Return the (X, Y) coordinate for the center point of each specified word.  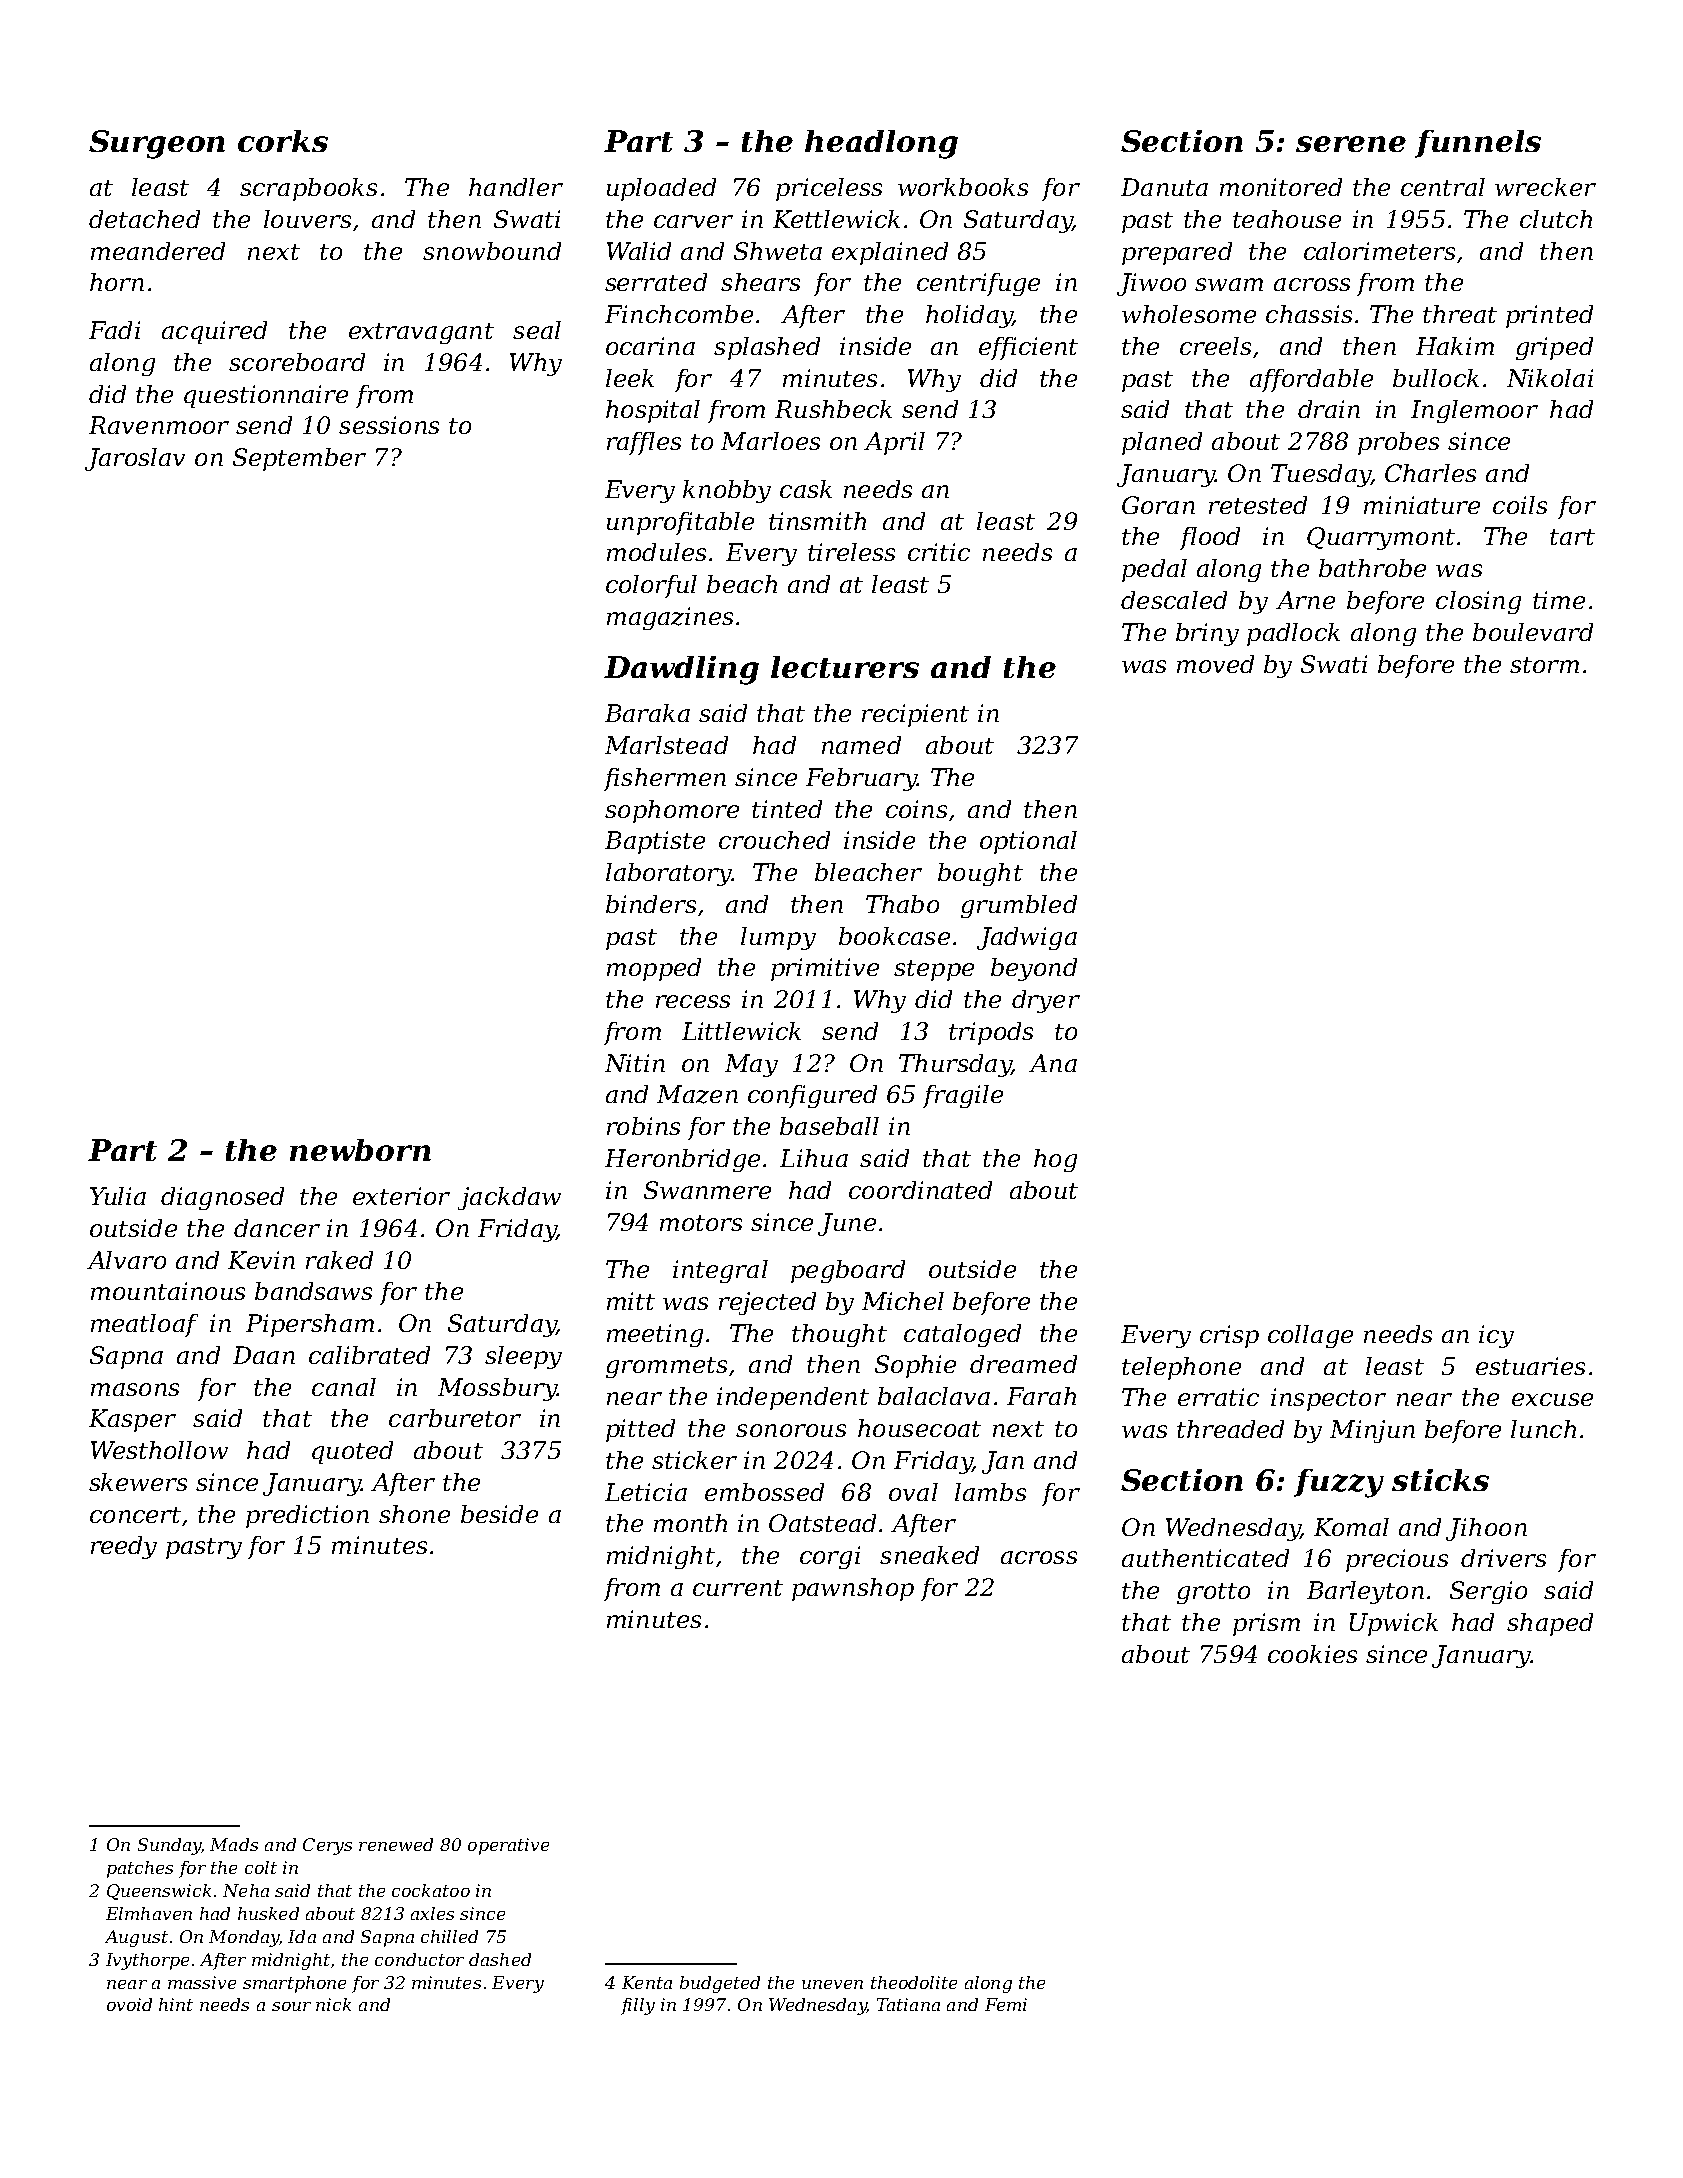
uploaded (661, 189)
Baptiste (655, 842)
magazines (670, 618)
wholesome (1189, 314)
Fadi (114, 330)
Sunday (169, 1846)
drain (1329, 409)
